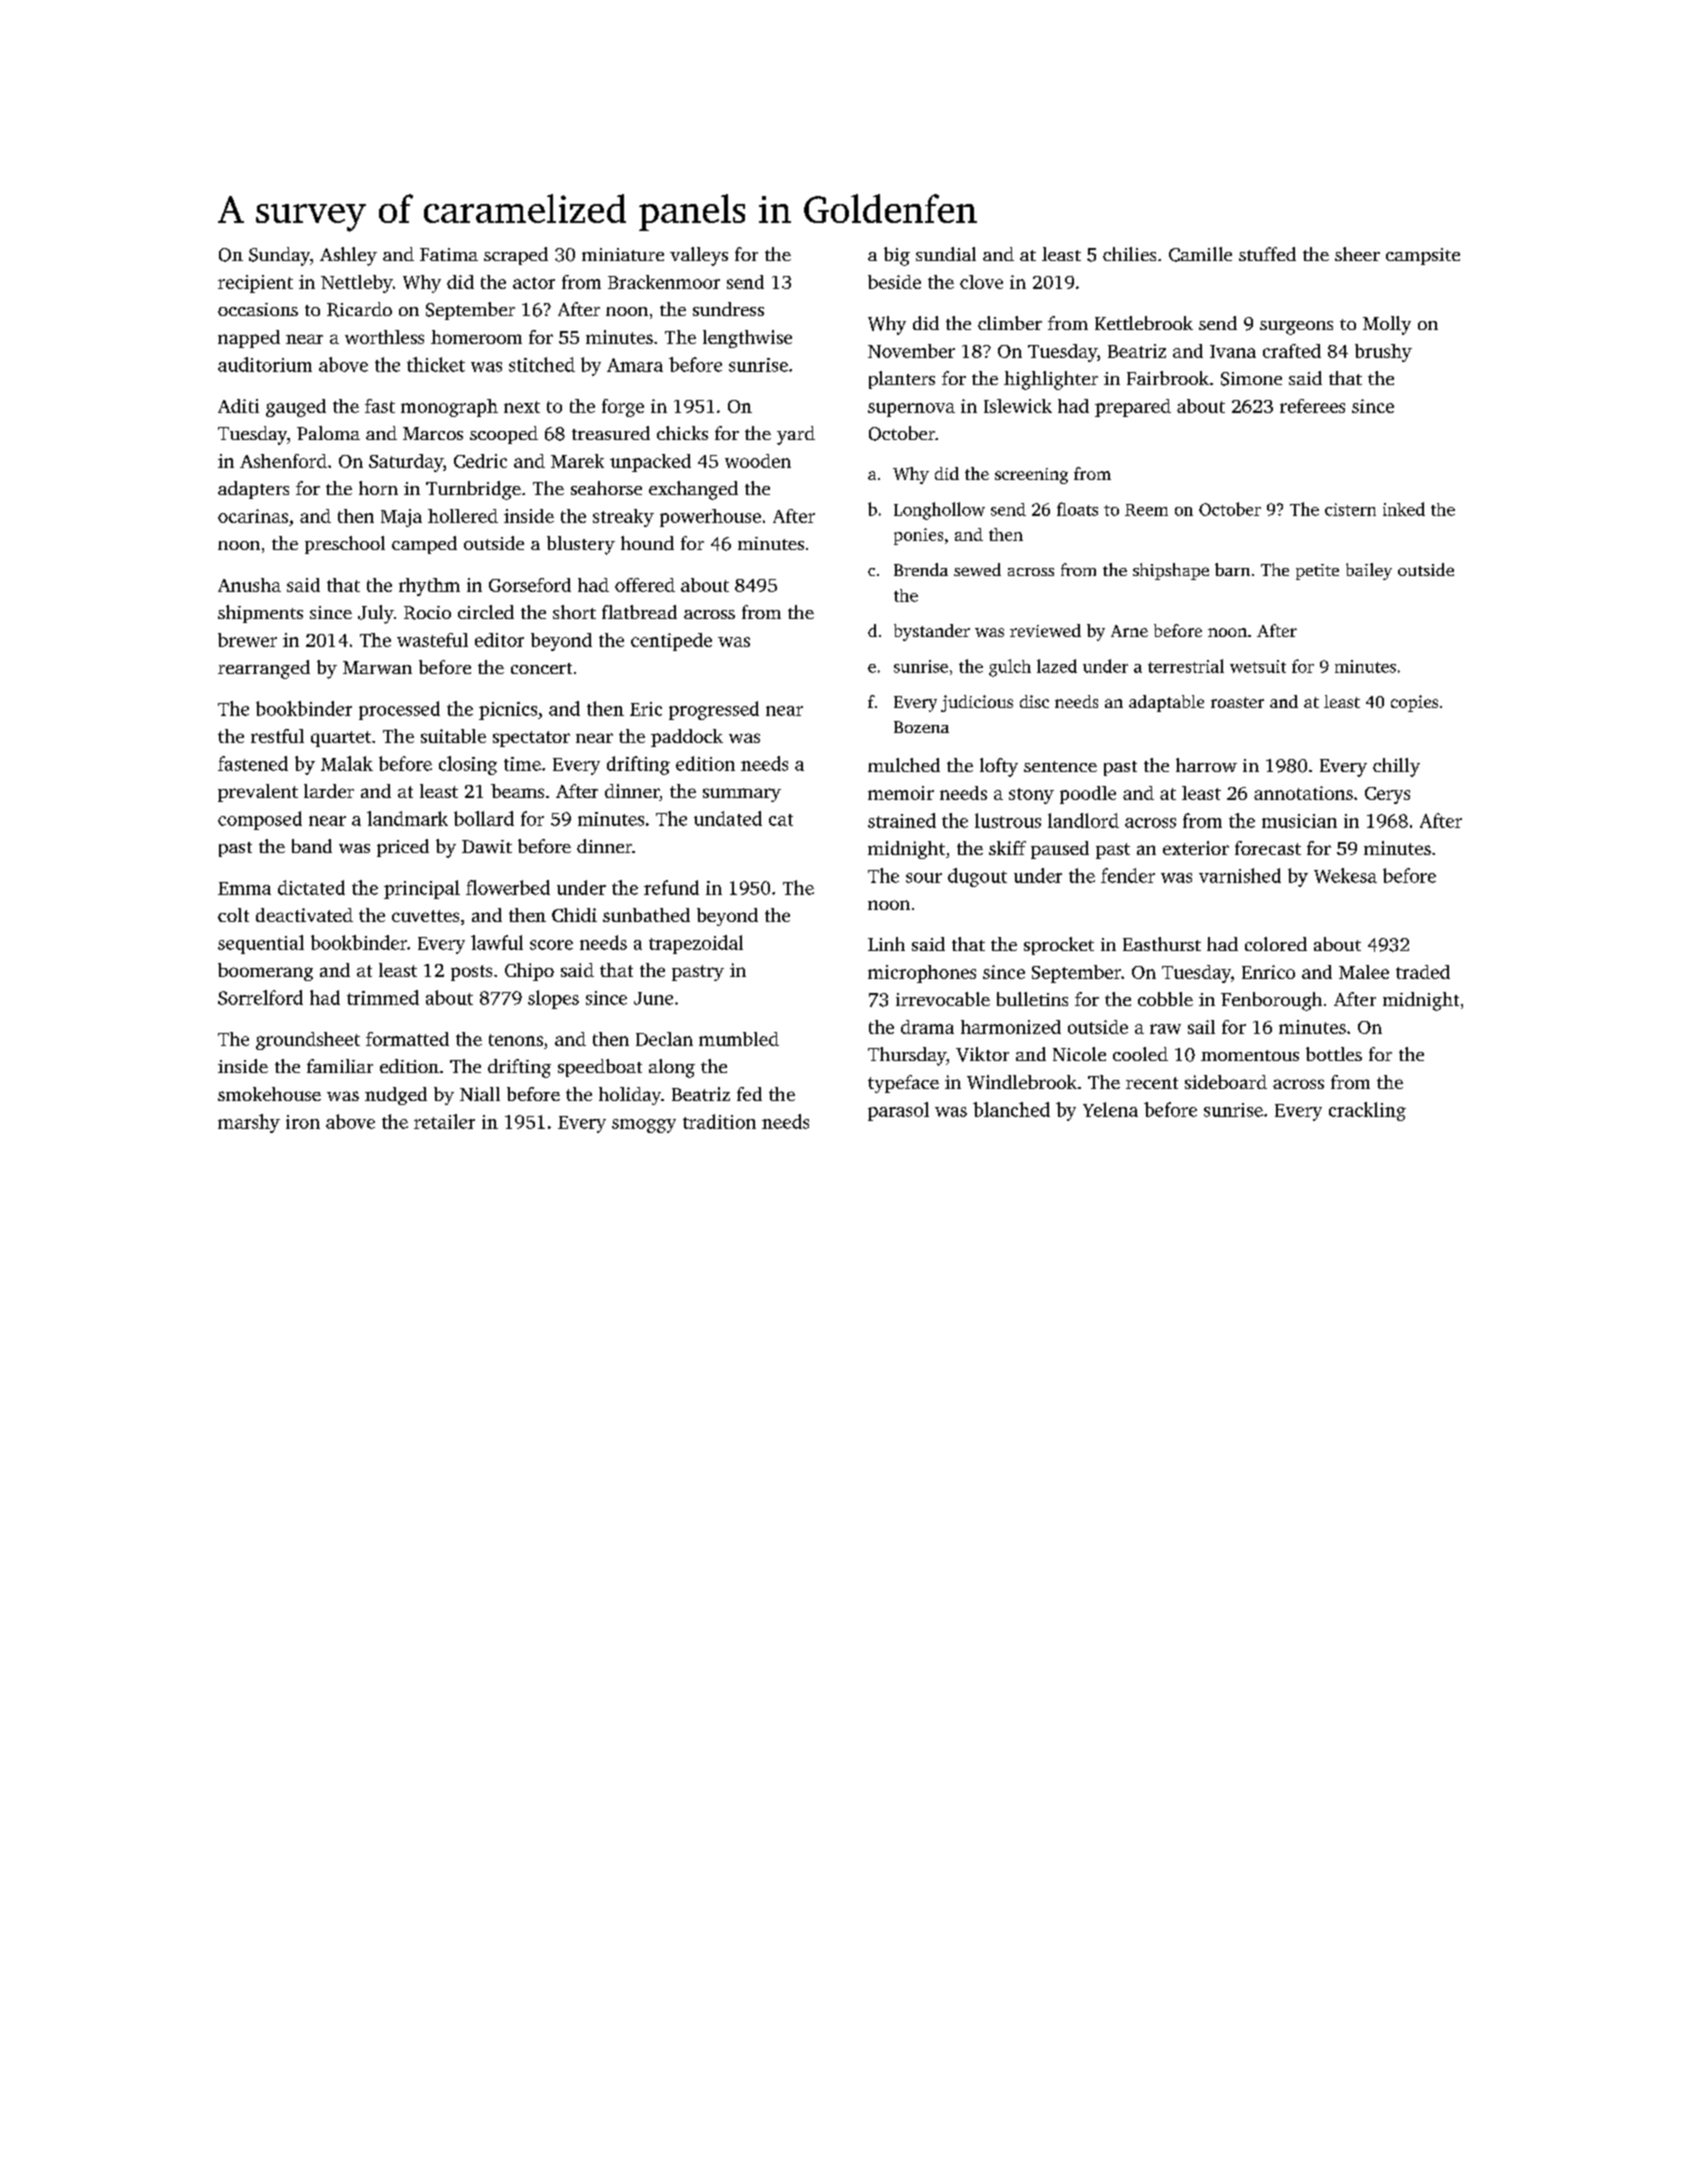 The image size is (1683, 2178). Describe the element at coordinates (265, 972) in the screenshot. I see `boomerang` at that location.
